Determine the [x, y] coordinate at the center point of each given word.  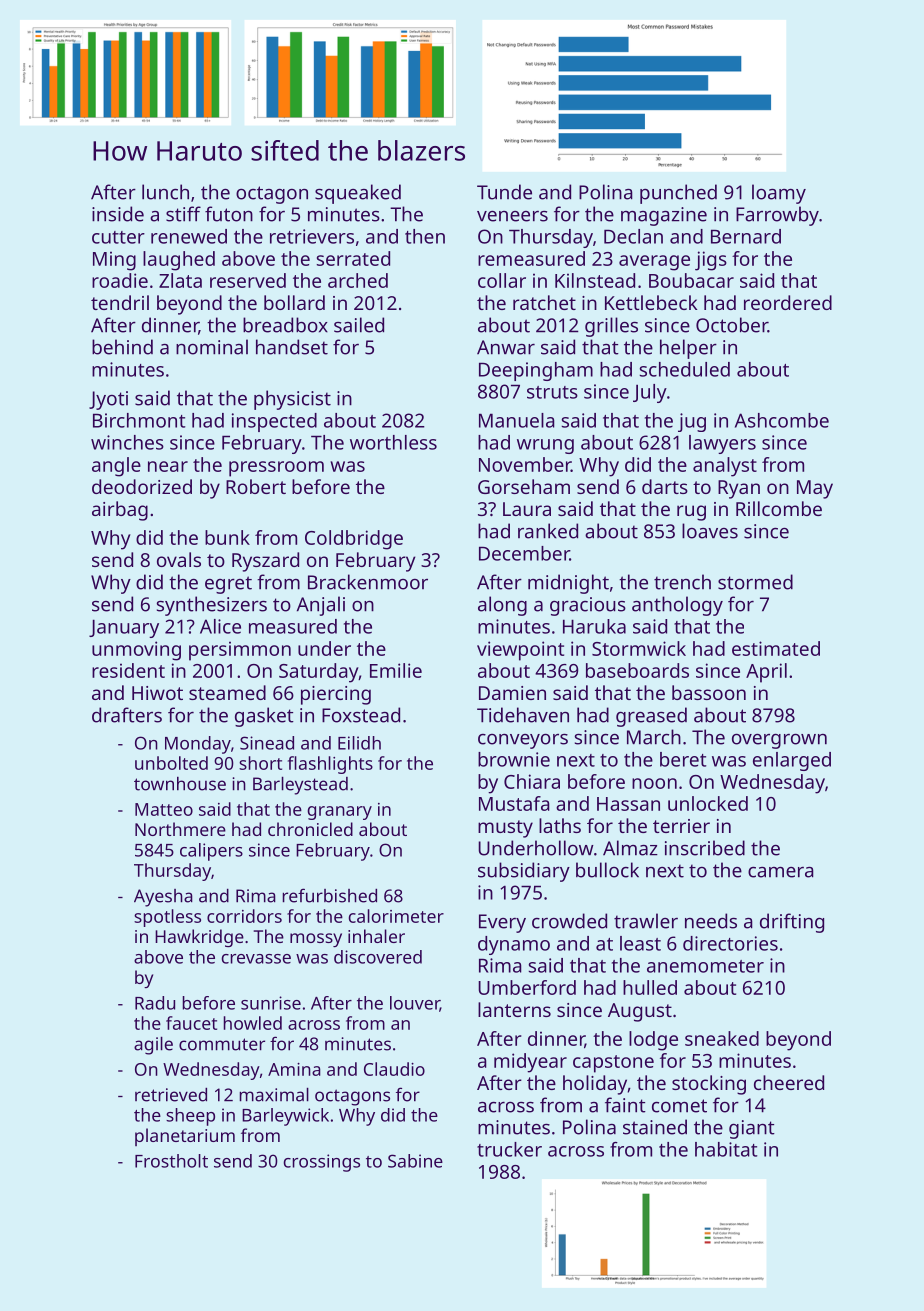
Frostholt [171, 1161]
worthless [393, 442]
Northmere [180, 829]
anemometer [705, 966]
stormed [755, 582]
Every [502, 923]
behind [122, 347]
